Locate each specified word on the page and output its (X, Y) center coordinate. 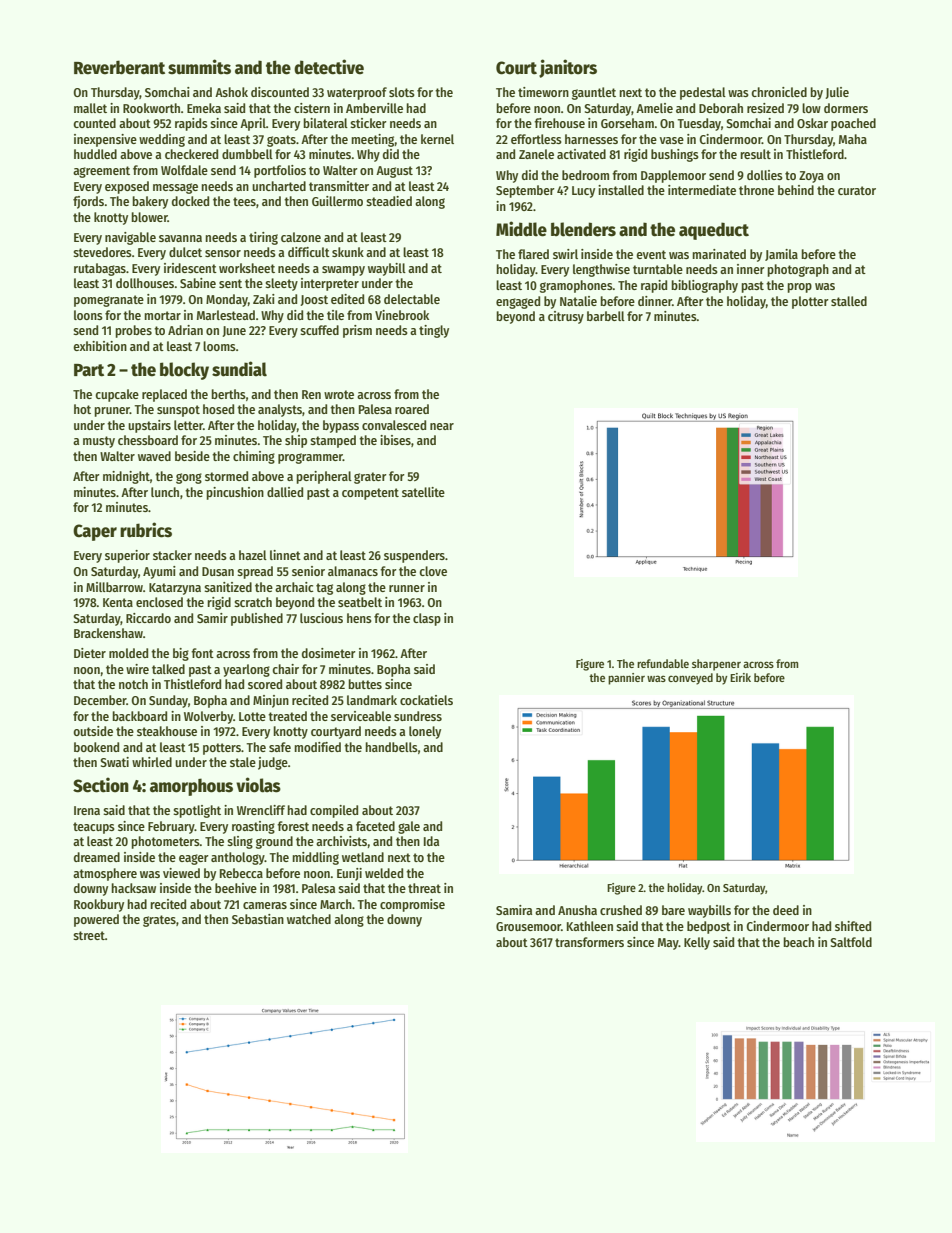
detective (329, 67)
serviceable (361, 716)
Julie (837, 93)
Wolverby (208, 717)
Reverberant (119, 67)
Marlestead (226, 315)
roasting (253, 827)
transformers (589, 942)
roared (412, 409)
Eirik (740, 677)
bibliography (704, 286)
